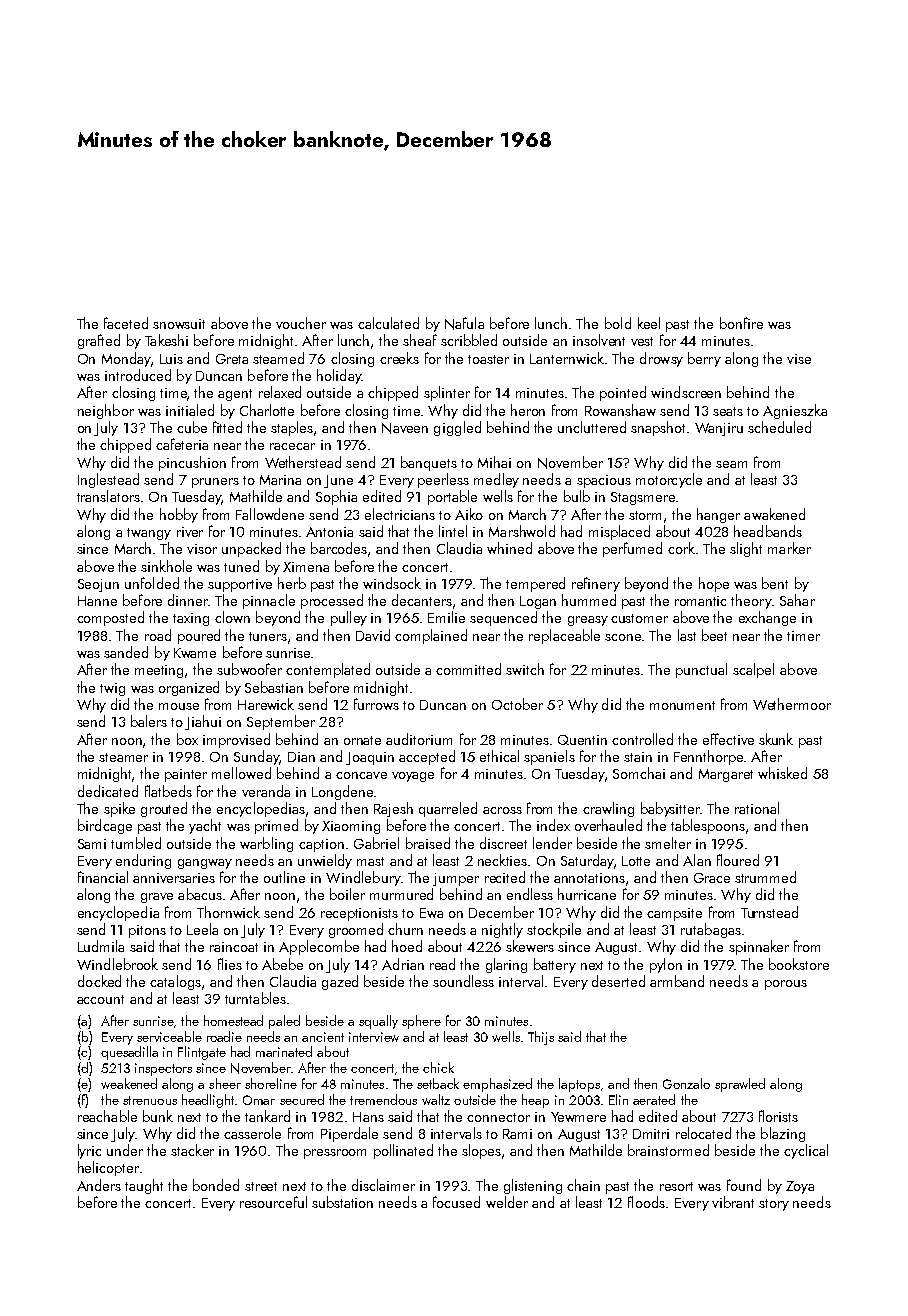 The image size is (908, 1316). I want to click on focused, so click(456, 1202).
